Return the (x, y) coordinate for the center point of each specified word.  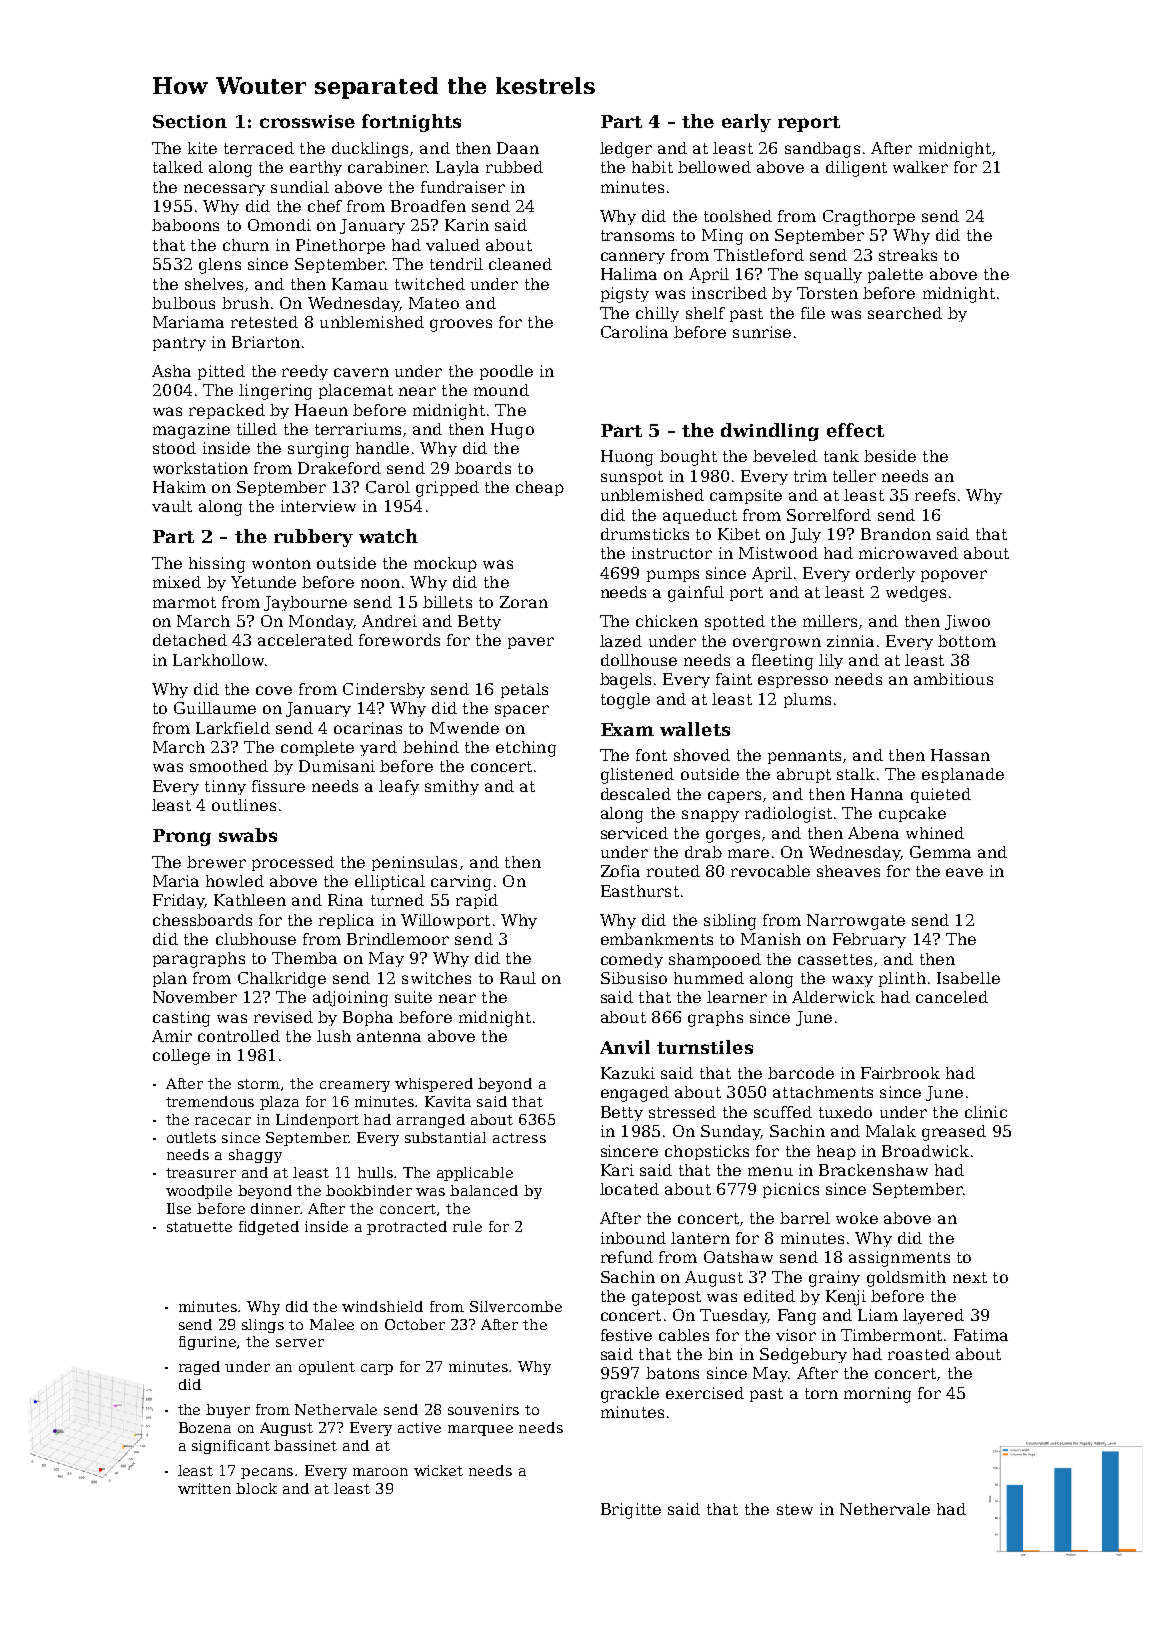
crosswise (307, 121)
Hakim (179, 487)
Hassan (960, 755)
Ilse (179, 1208)
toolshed (738, 216)
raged (199, 1368)
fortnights (411, 123)
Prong (182, 837)
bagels (625, 681)
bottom (967, 641)
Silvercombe (516, 1306)
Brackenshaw (873, 1170)
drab (703, 852)
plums (807, 700)
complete (317, 748)
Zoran (524, 602)
